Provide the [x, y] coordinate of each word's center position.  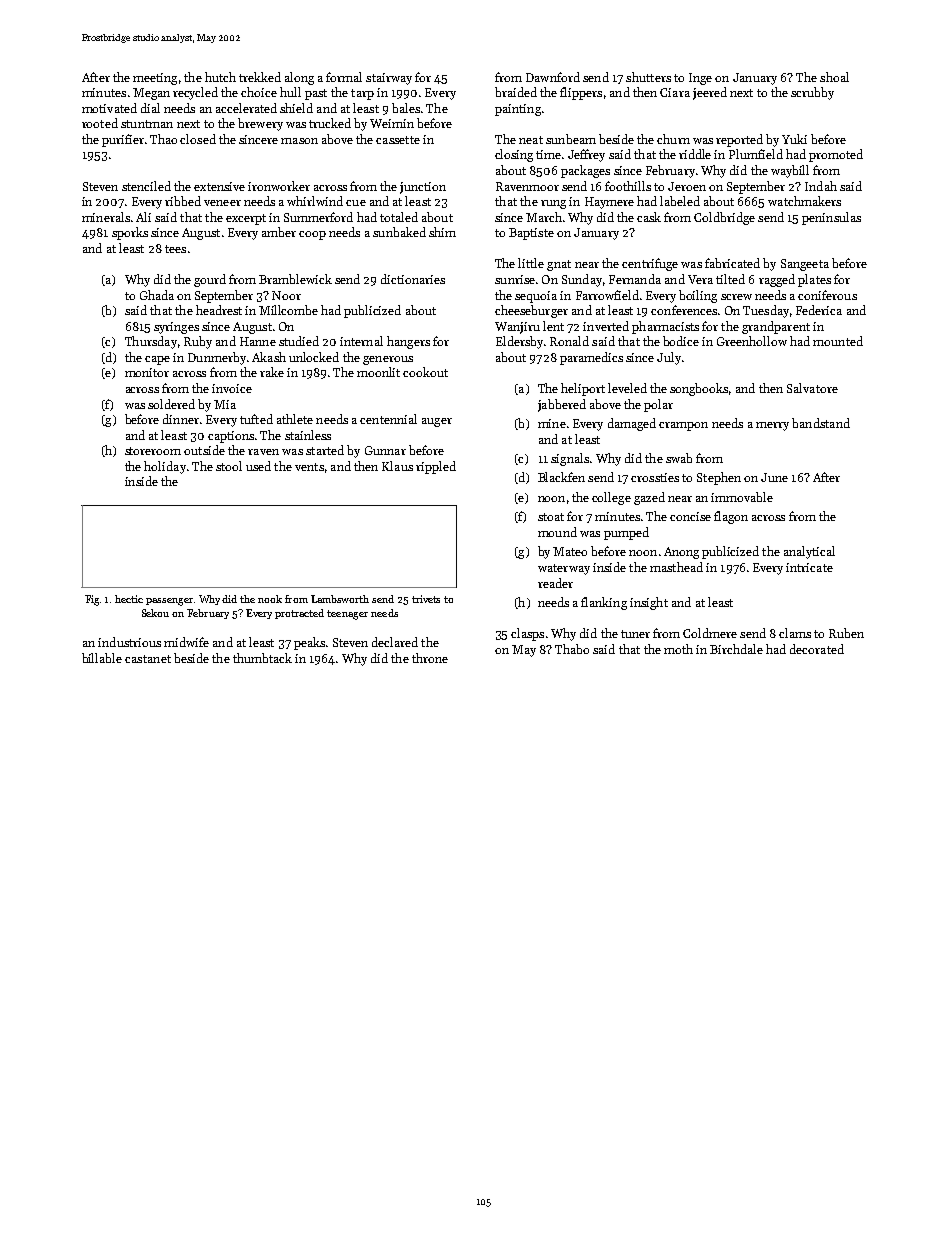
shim [442, 232]
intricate [809, 567]
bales [406, 108]
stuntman [147, 124]
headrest [219, 310]
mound [557, 532]
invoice [232, 388]
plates [814, 280]
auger [437, 422]
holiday [165, 467]
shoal [834, 77]
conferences [684, 310]
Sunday [582, 280]
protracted [299, 614]
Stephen [719, 478]
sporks [130, 233]
